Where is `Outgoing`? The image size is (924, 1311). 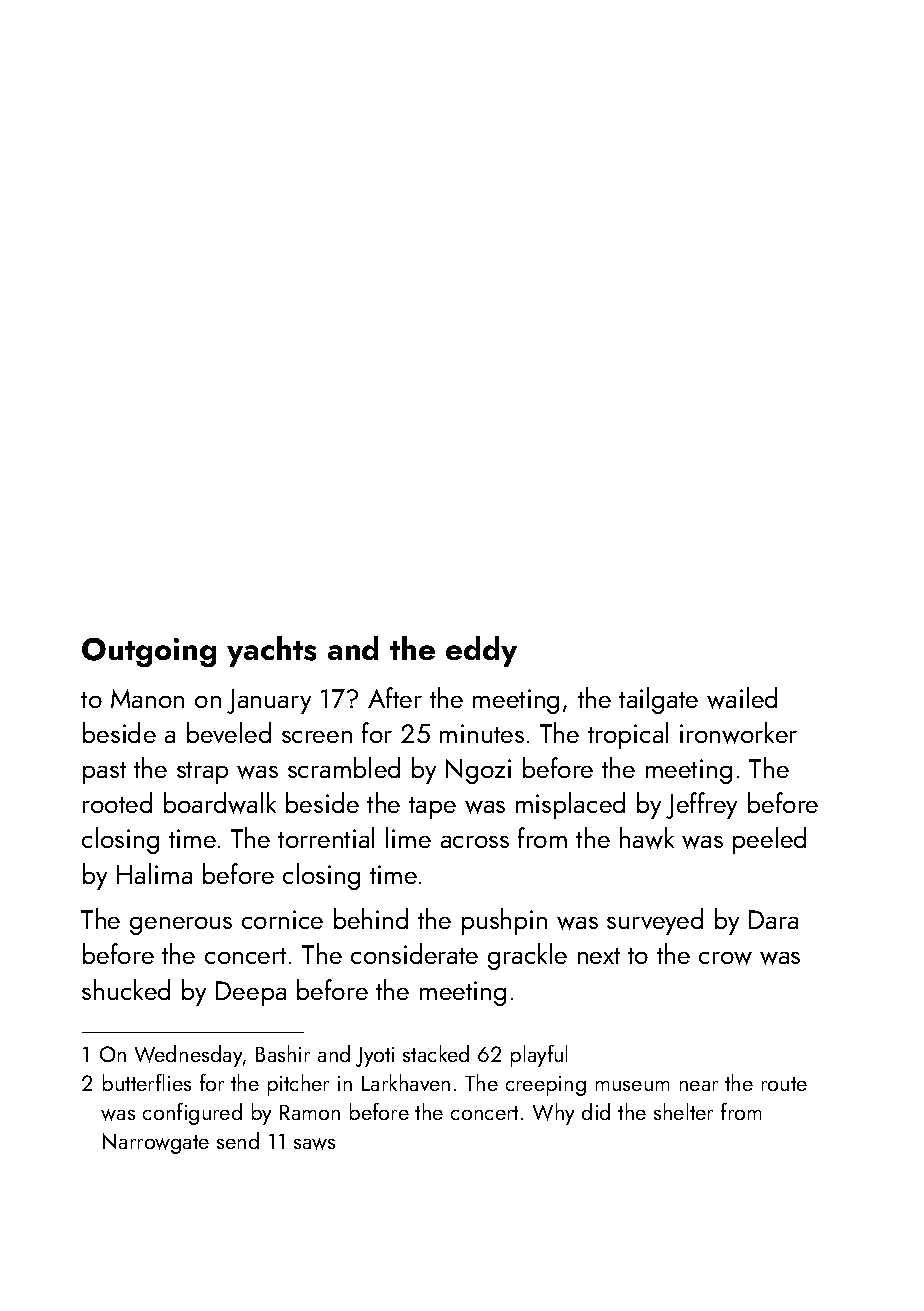 Outgoing is located at coordinates (149, 652).
